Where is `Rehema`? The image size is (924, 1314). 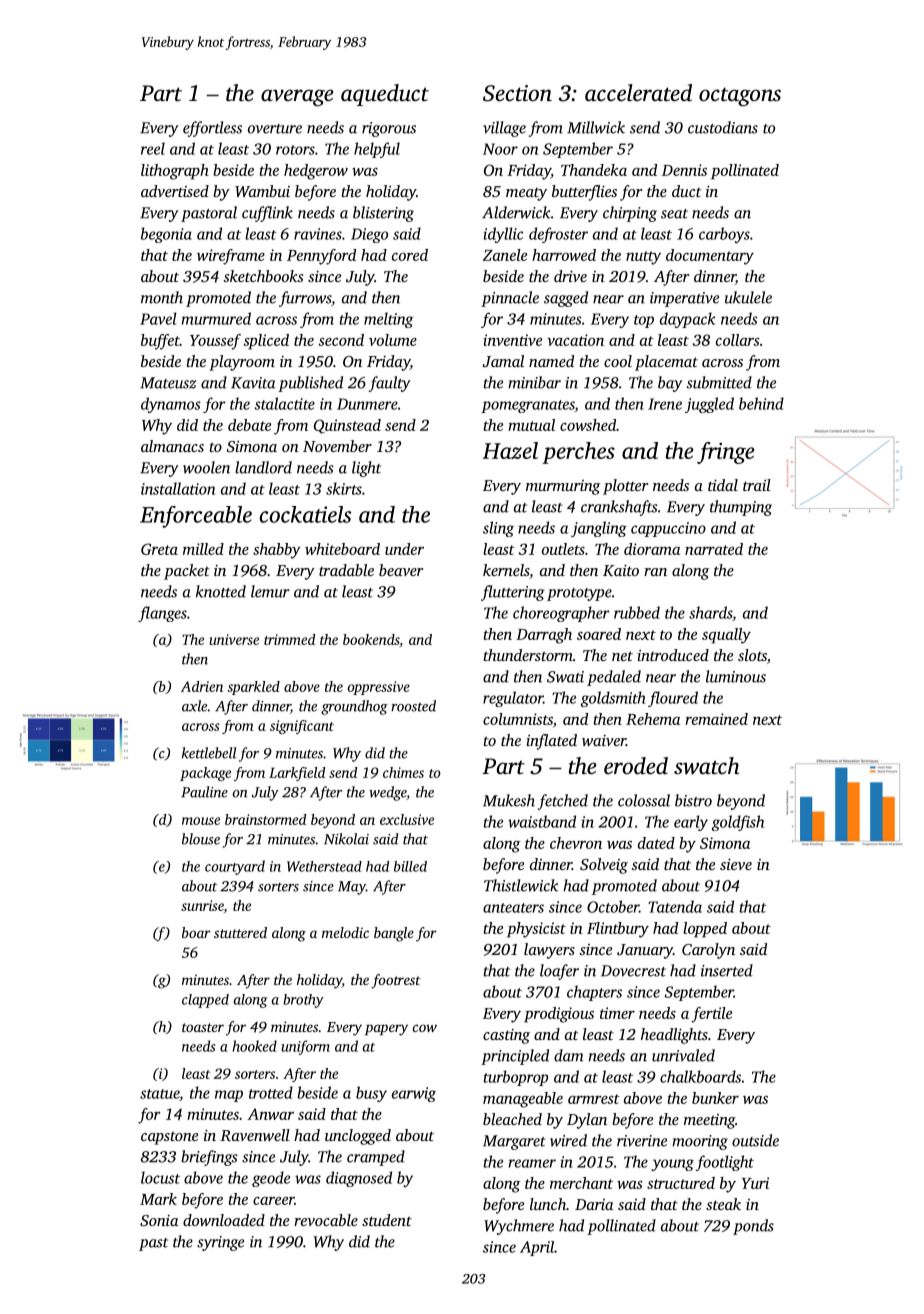 Rehema is located at coordinates (653, 719).
